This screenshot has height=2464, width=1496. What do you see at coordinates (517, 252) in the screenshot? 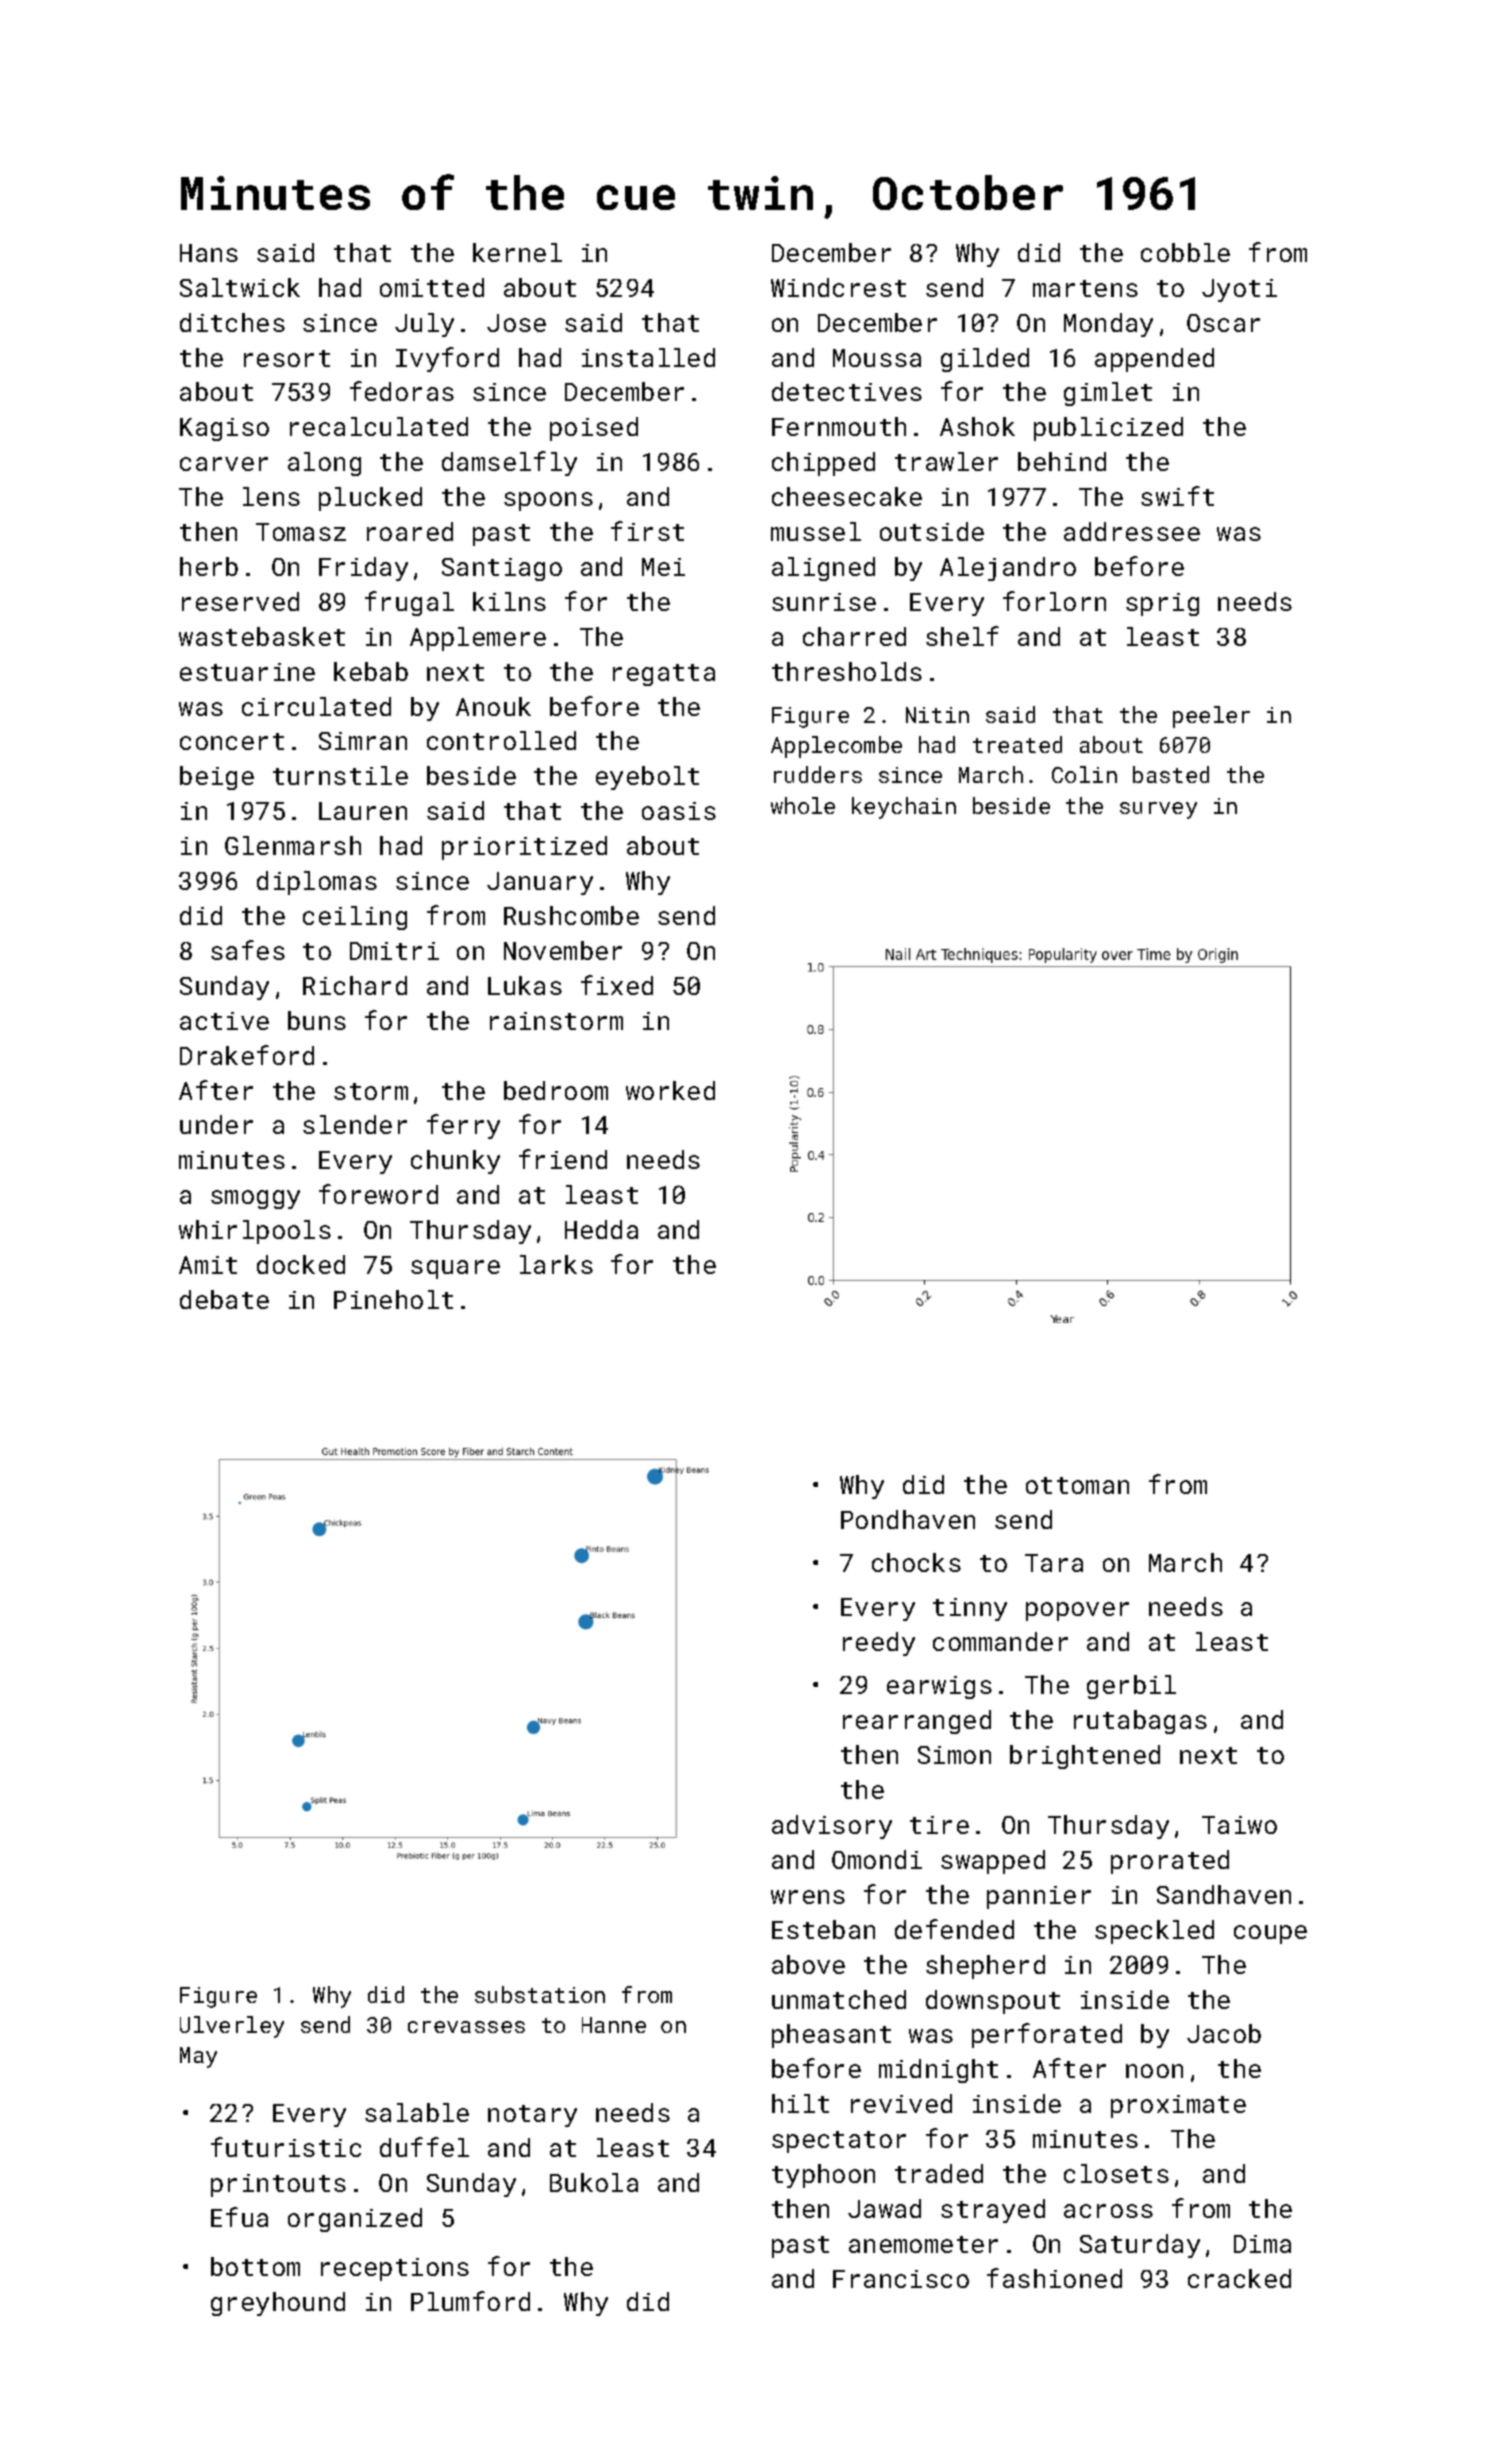
I see `kernel` at bounding box center [517, 252].
